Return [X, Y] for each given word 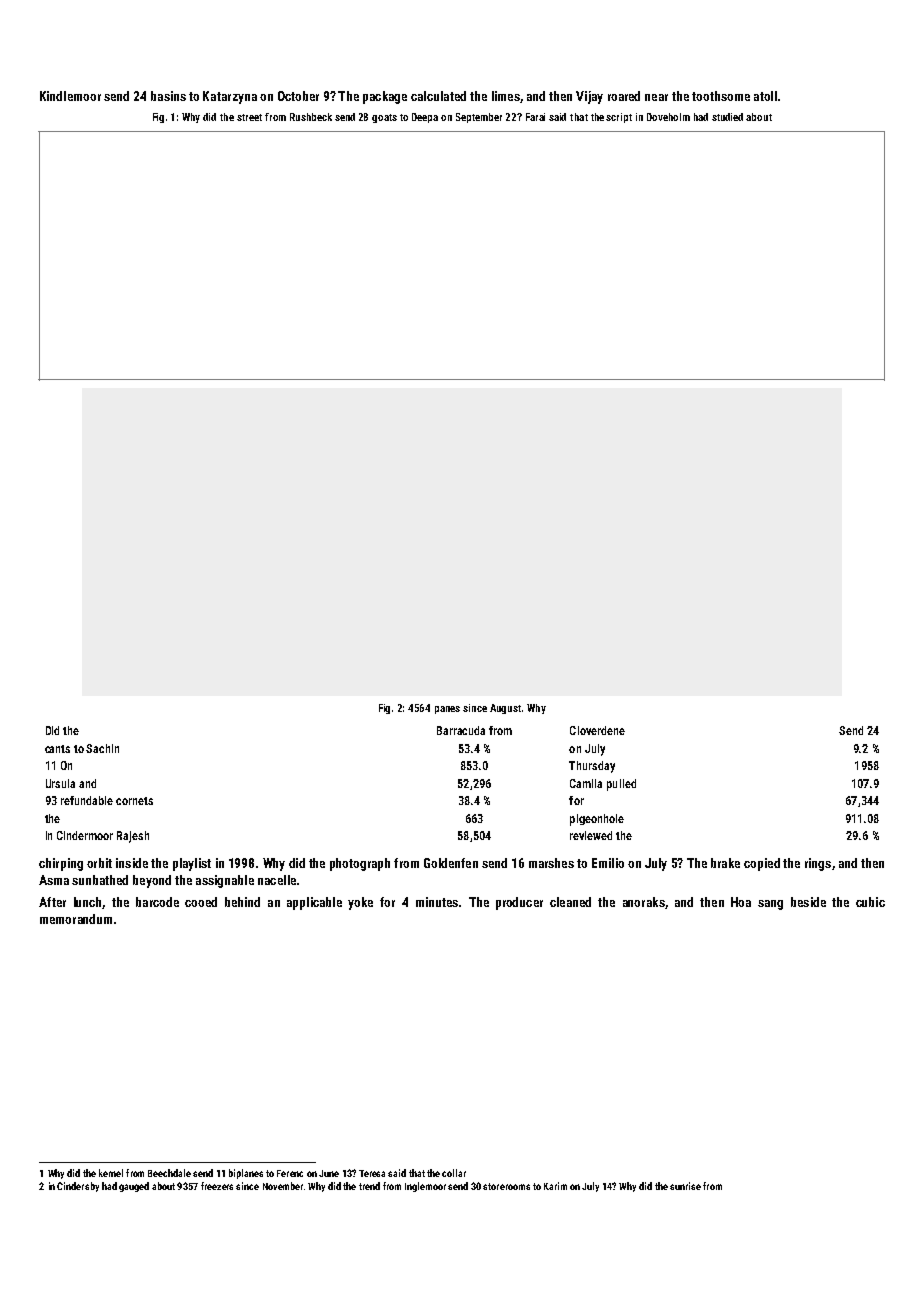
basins [168, 96]
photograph [360, 864]
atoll [765, 96]
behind [242, 902]
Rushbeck [311, 117]
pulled [621, 785]
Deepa [425, 118]
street [249, 117]
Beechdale [169, 1173]
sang [770, 905]
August [505, 709]
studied [727, 117]
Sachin [102, 748]
